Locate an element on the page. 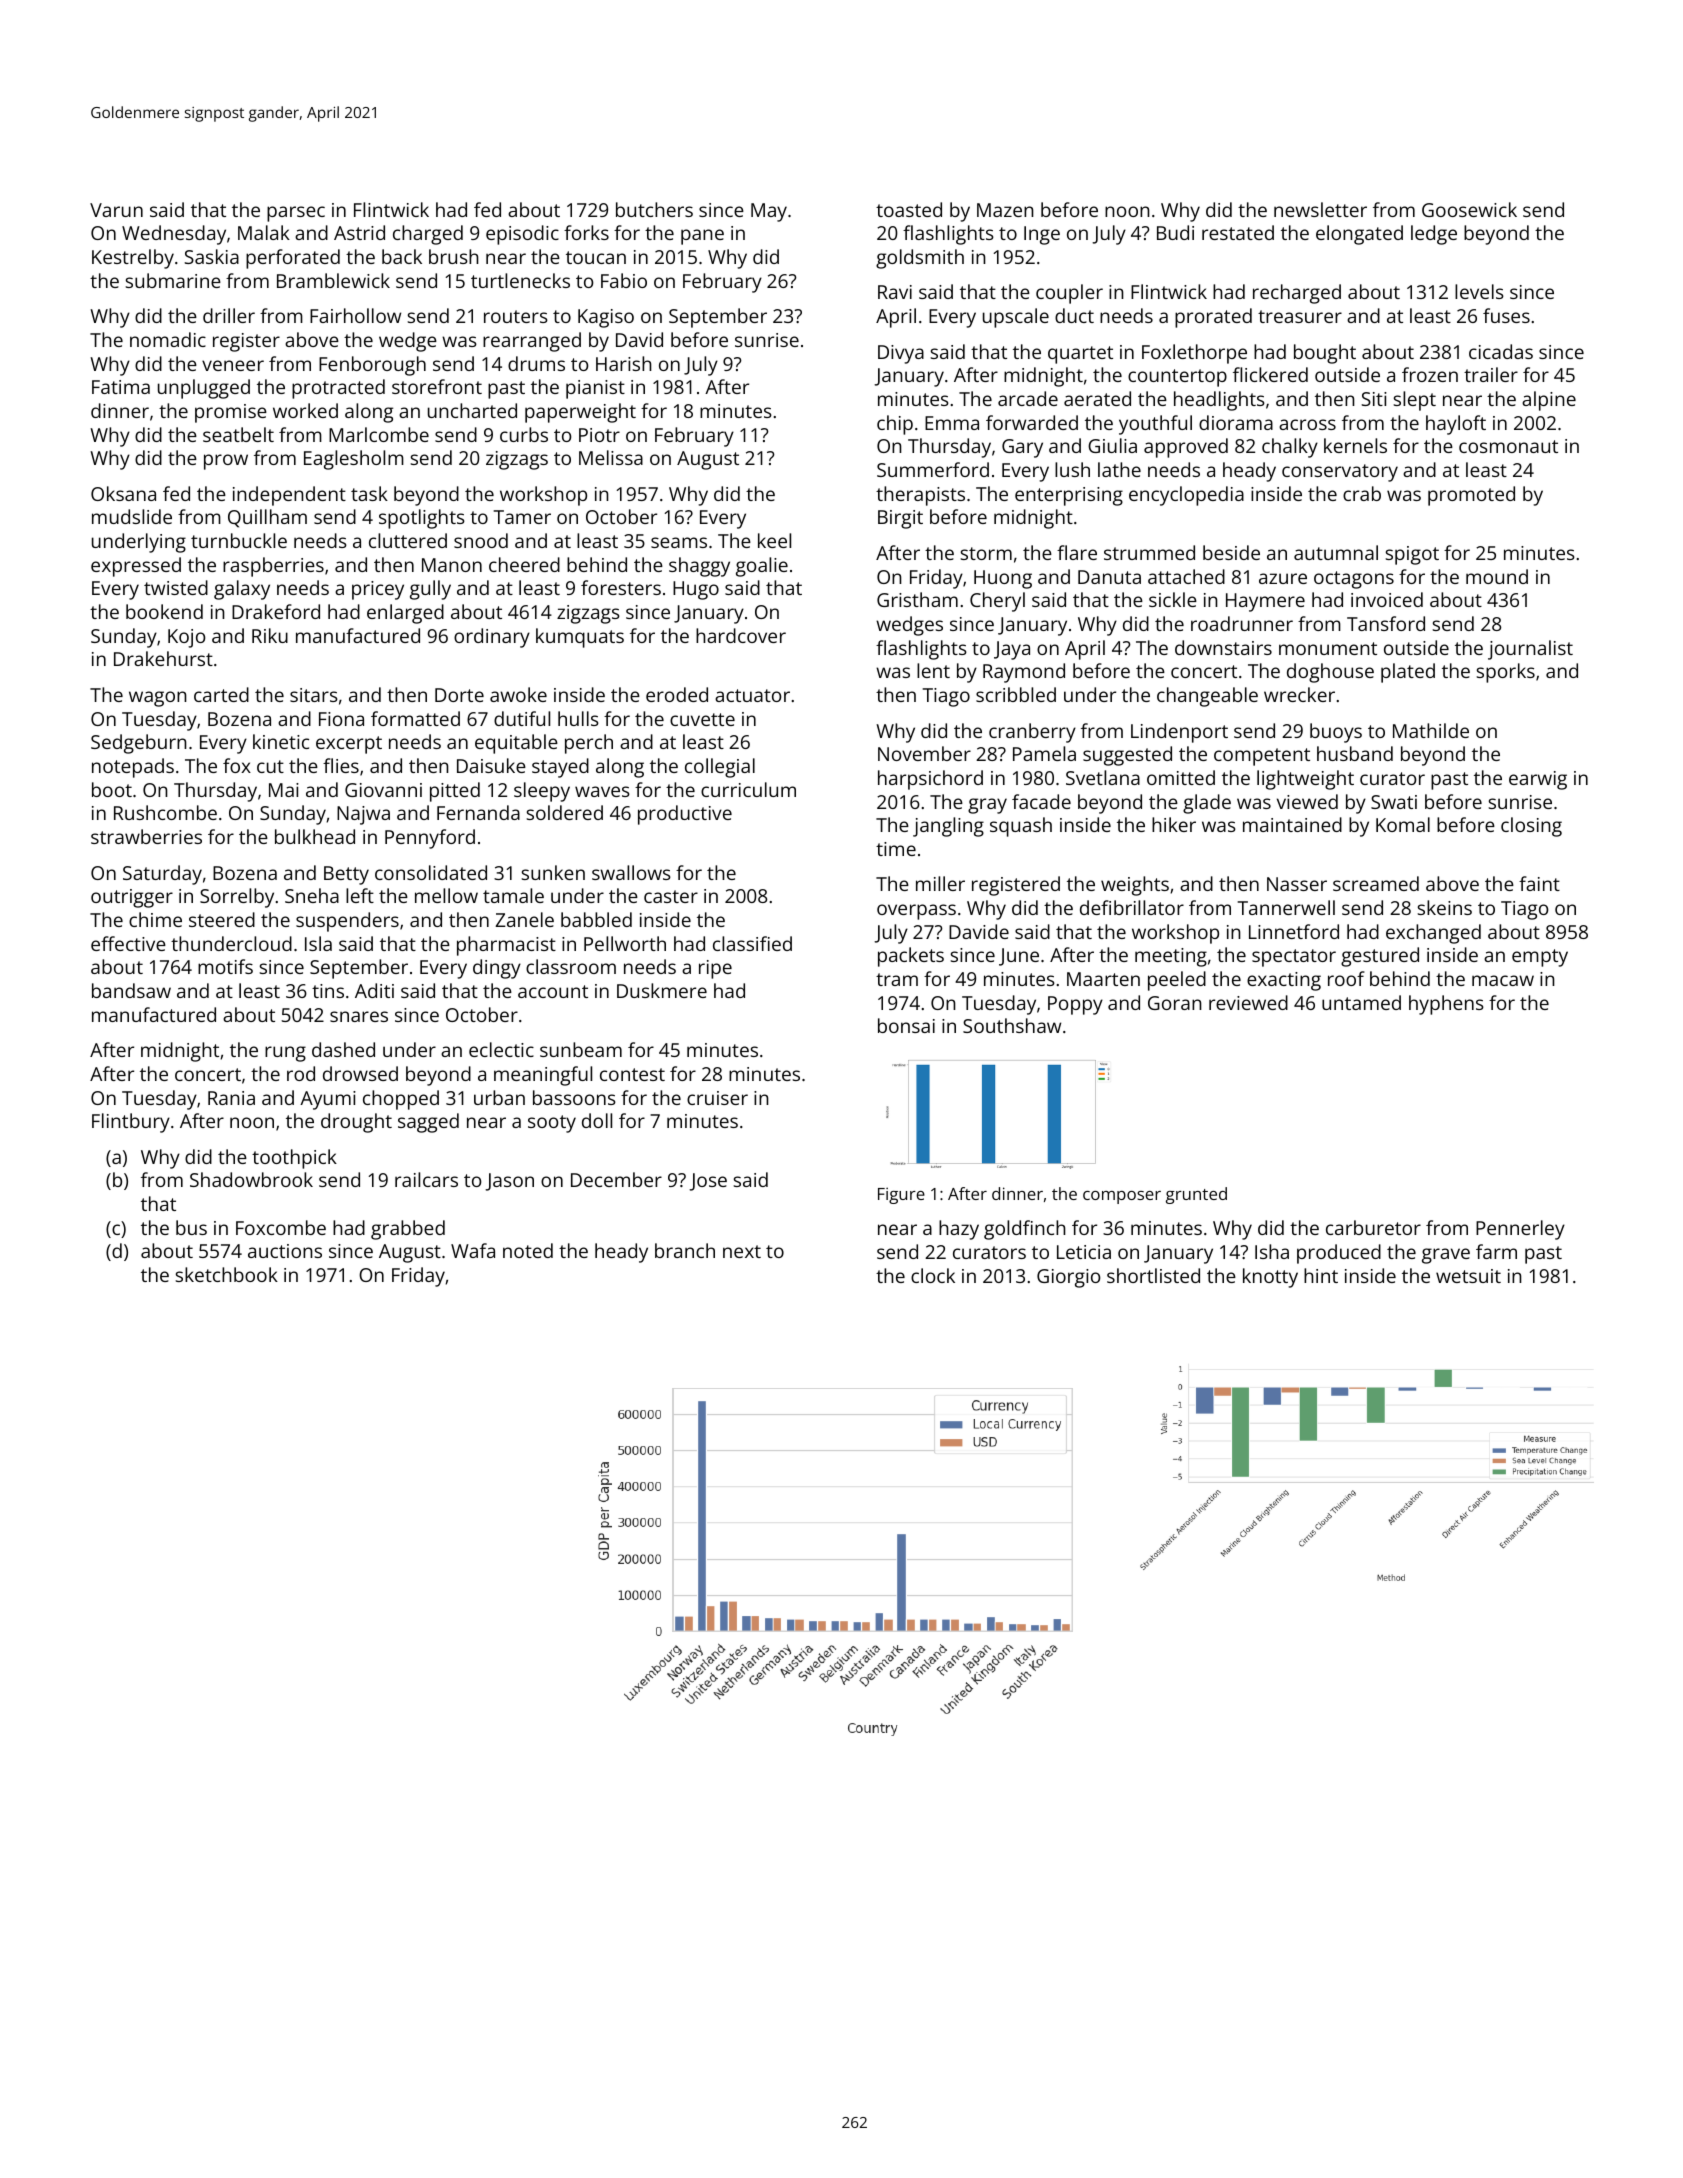 The width and height of the page is (1683, 2178). Goran is located at coordinates (1175, 1003).
